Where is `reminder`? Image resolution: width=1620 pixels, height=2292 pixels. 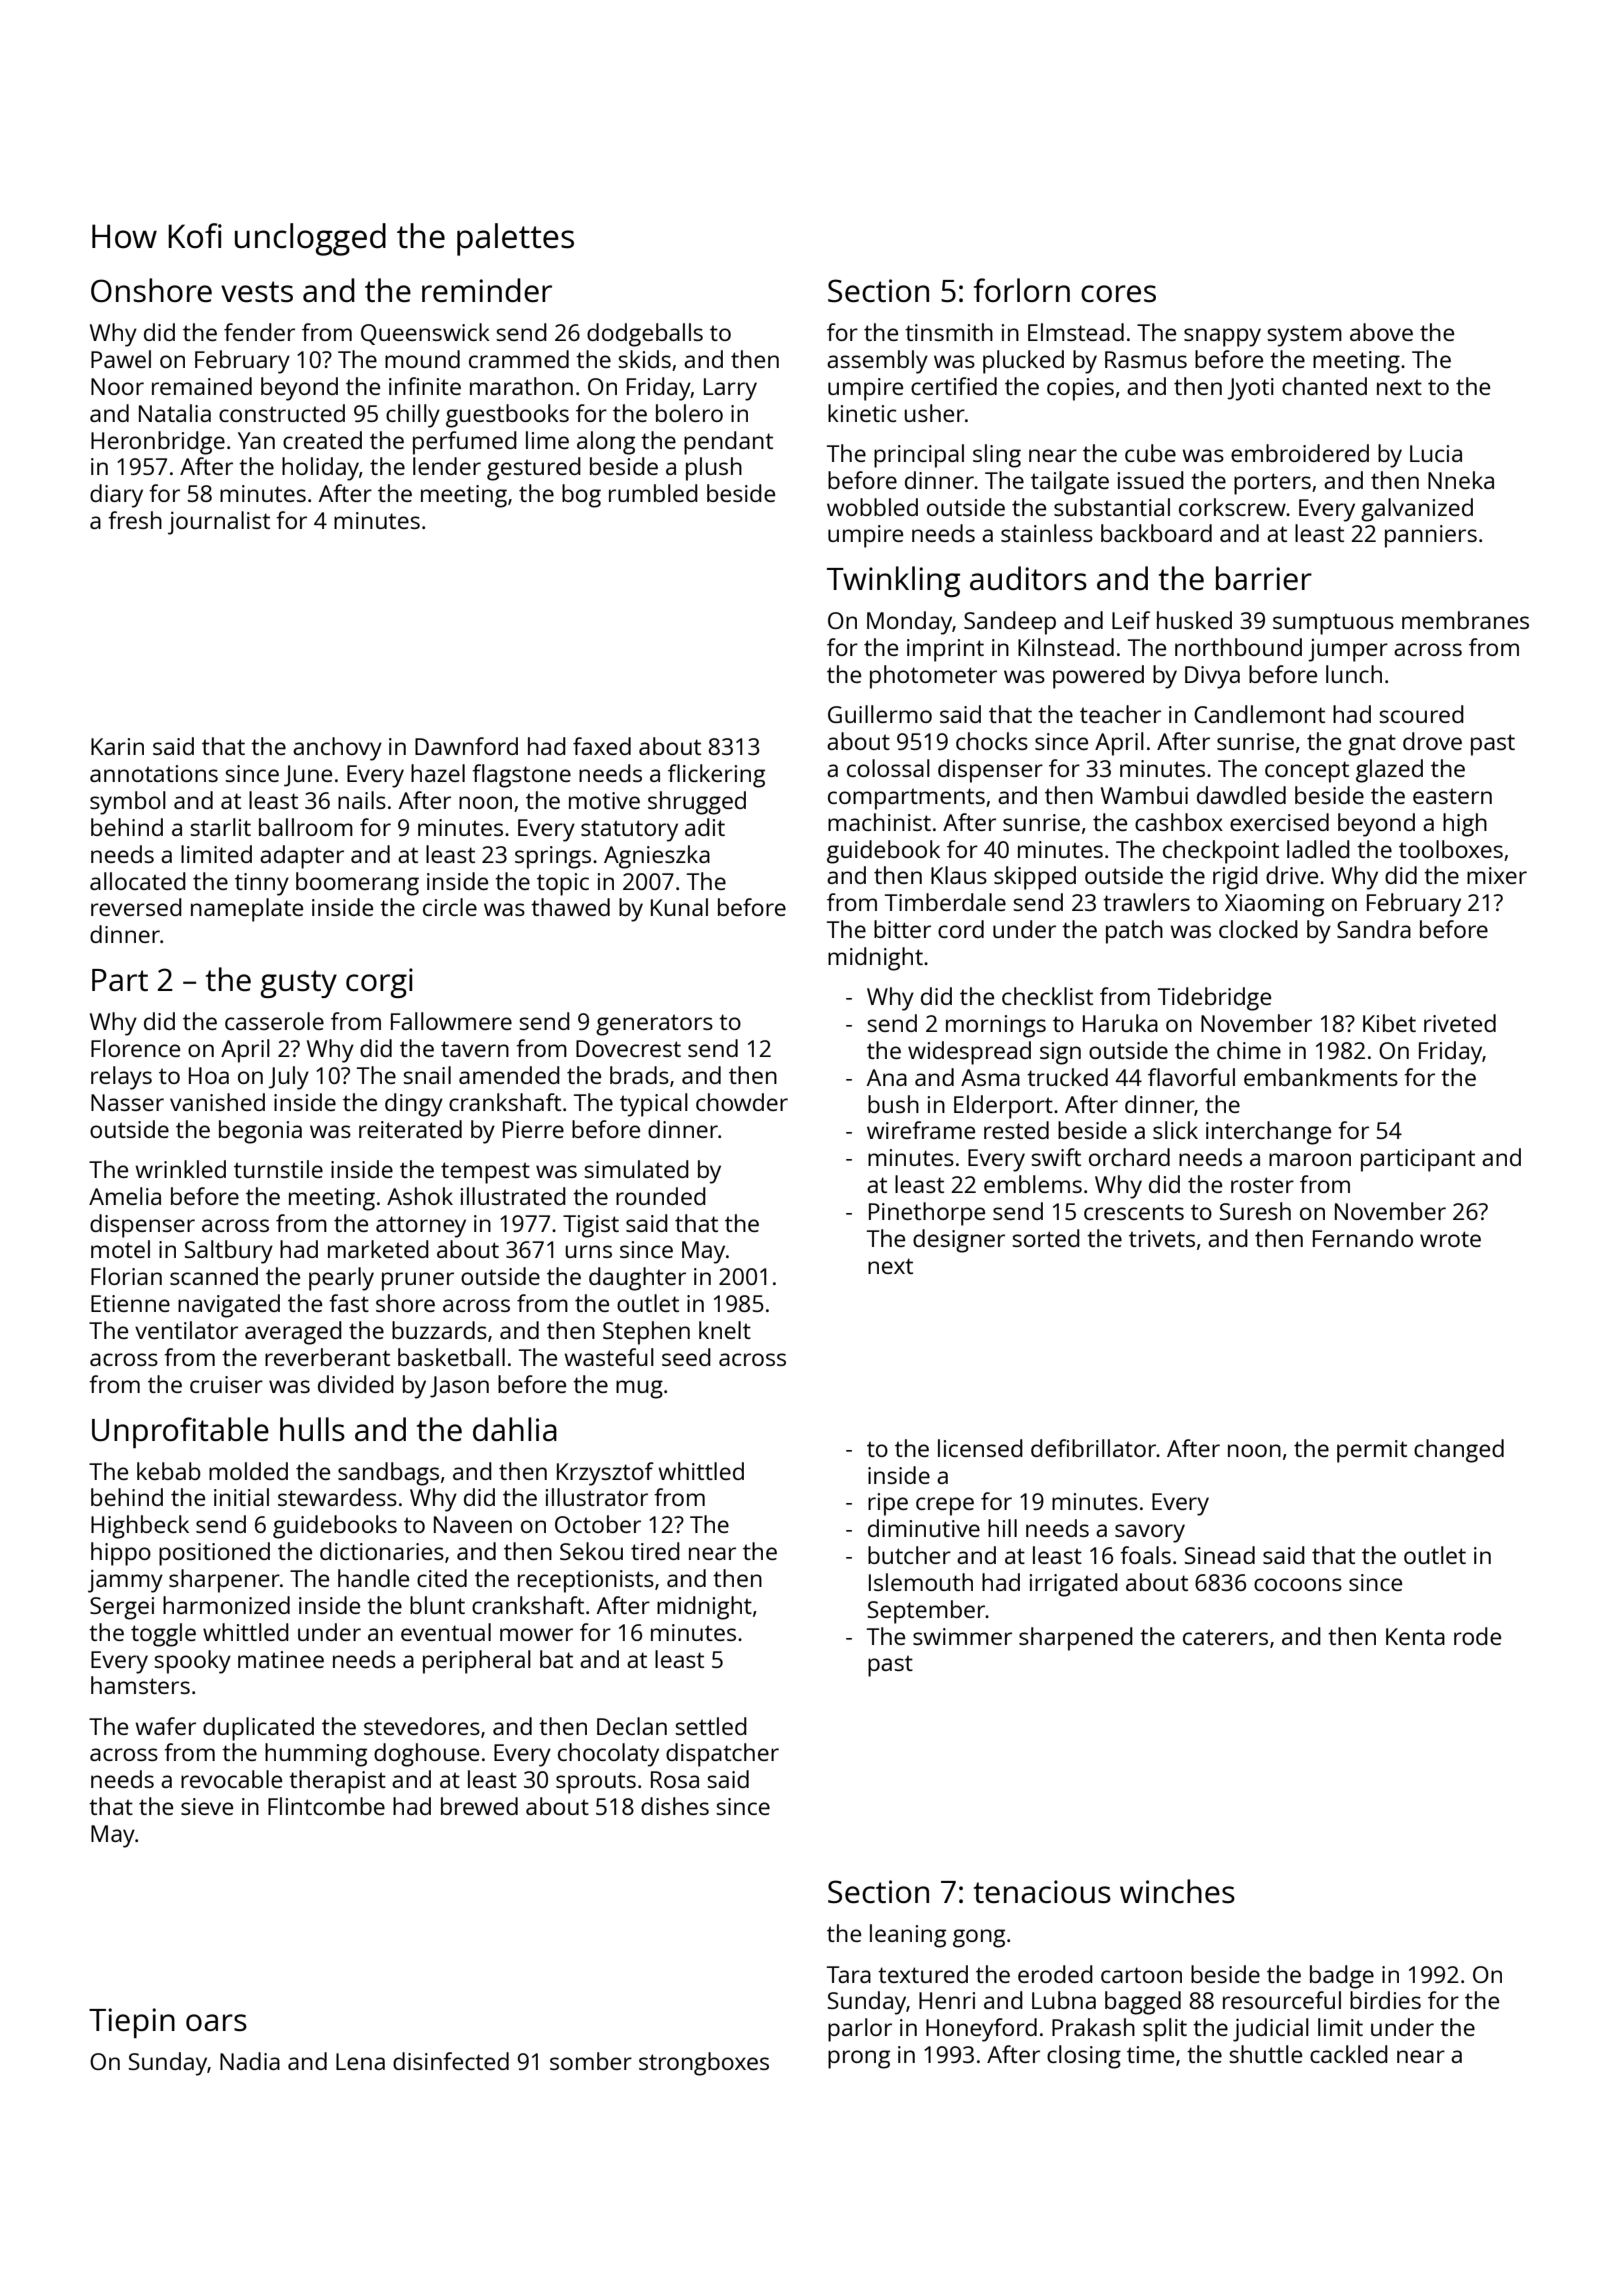
reminder is located at coordinates (487, 290).
